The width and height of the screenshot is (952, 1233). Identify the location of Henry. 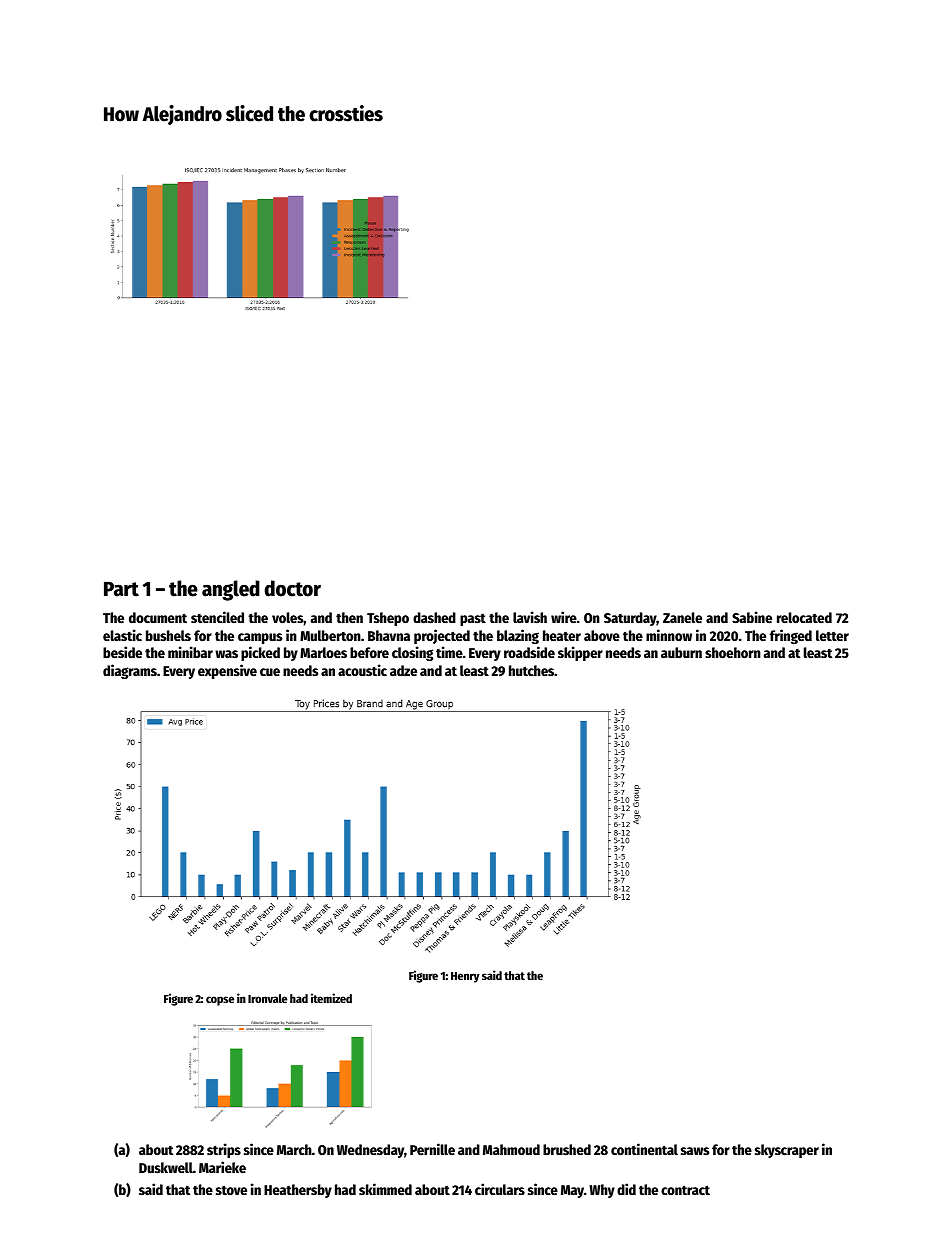
(465, 977).
